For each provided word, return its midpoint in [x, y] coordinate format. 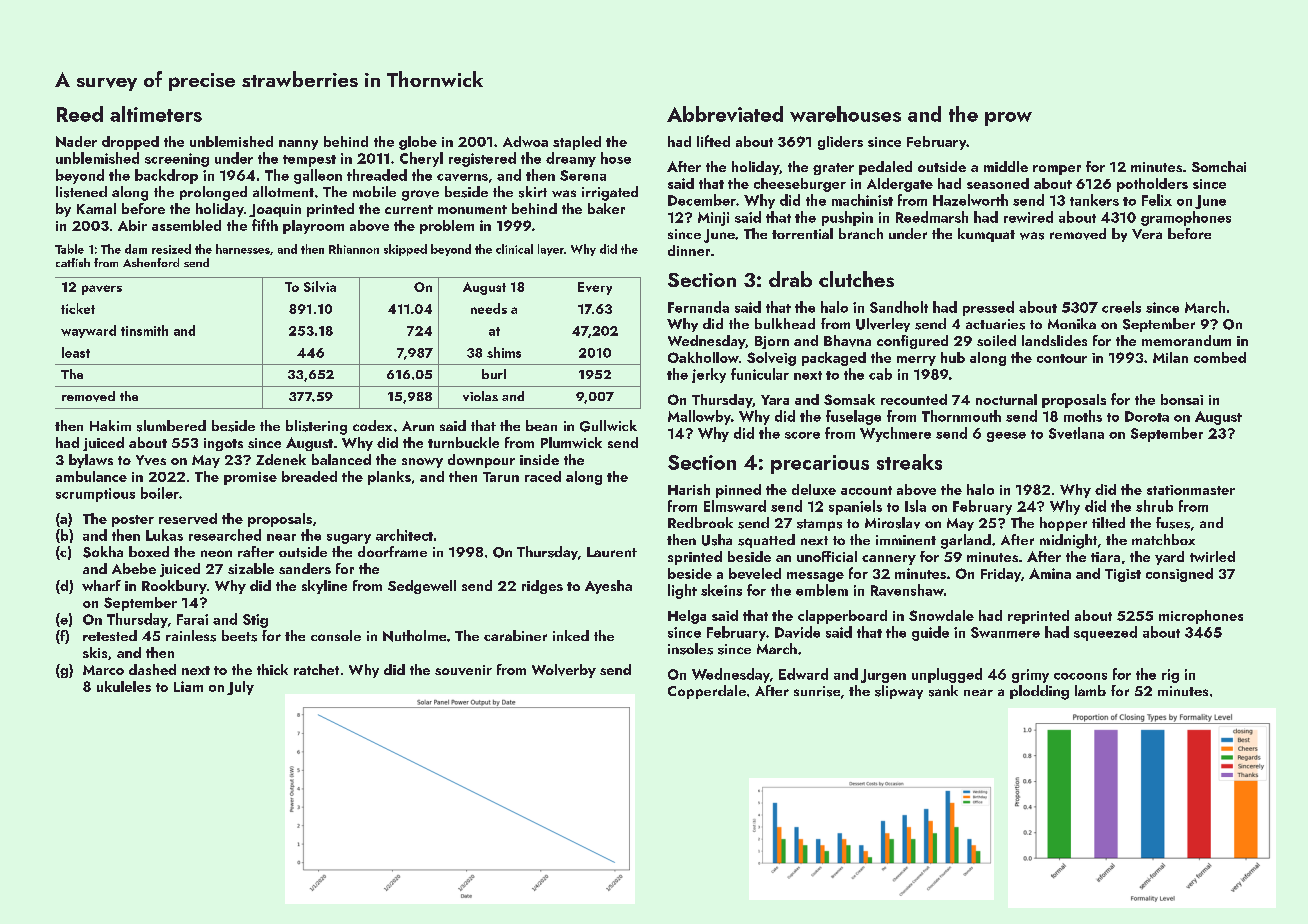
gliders [840, 143]
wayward [88, 331]
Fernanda [698, 307]
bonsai [1182, 399]
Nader [76, 141]
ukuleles [124, 686]
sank [943, 691]
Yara [775, 400]
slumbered [171, 426]
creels [1121, 307]
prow [1008, 119]
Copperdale [707, 692]
